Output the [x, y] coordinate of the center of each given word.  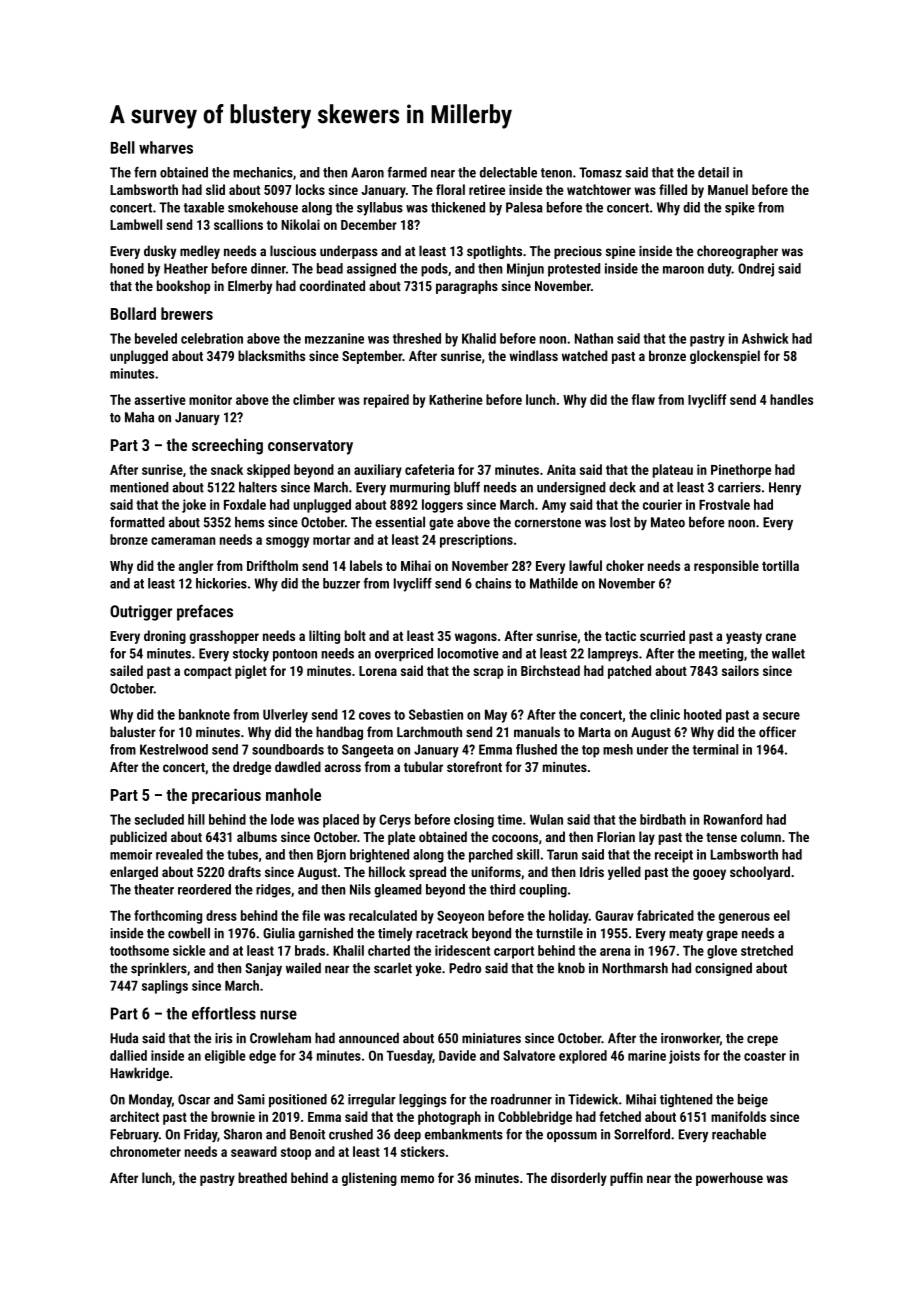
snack [227, 469]
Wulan [546, 819]
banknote [204, 714]
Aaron [367, 172]
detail [713, 172]
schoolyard [760, 873]
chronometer [145, 1151]
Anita [561, 469]
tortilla [780, 565]
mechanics [263, 172]
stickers [423, 1151]
